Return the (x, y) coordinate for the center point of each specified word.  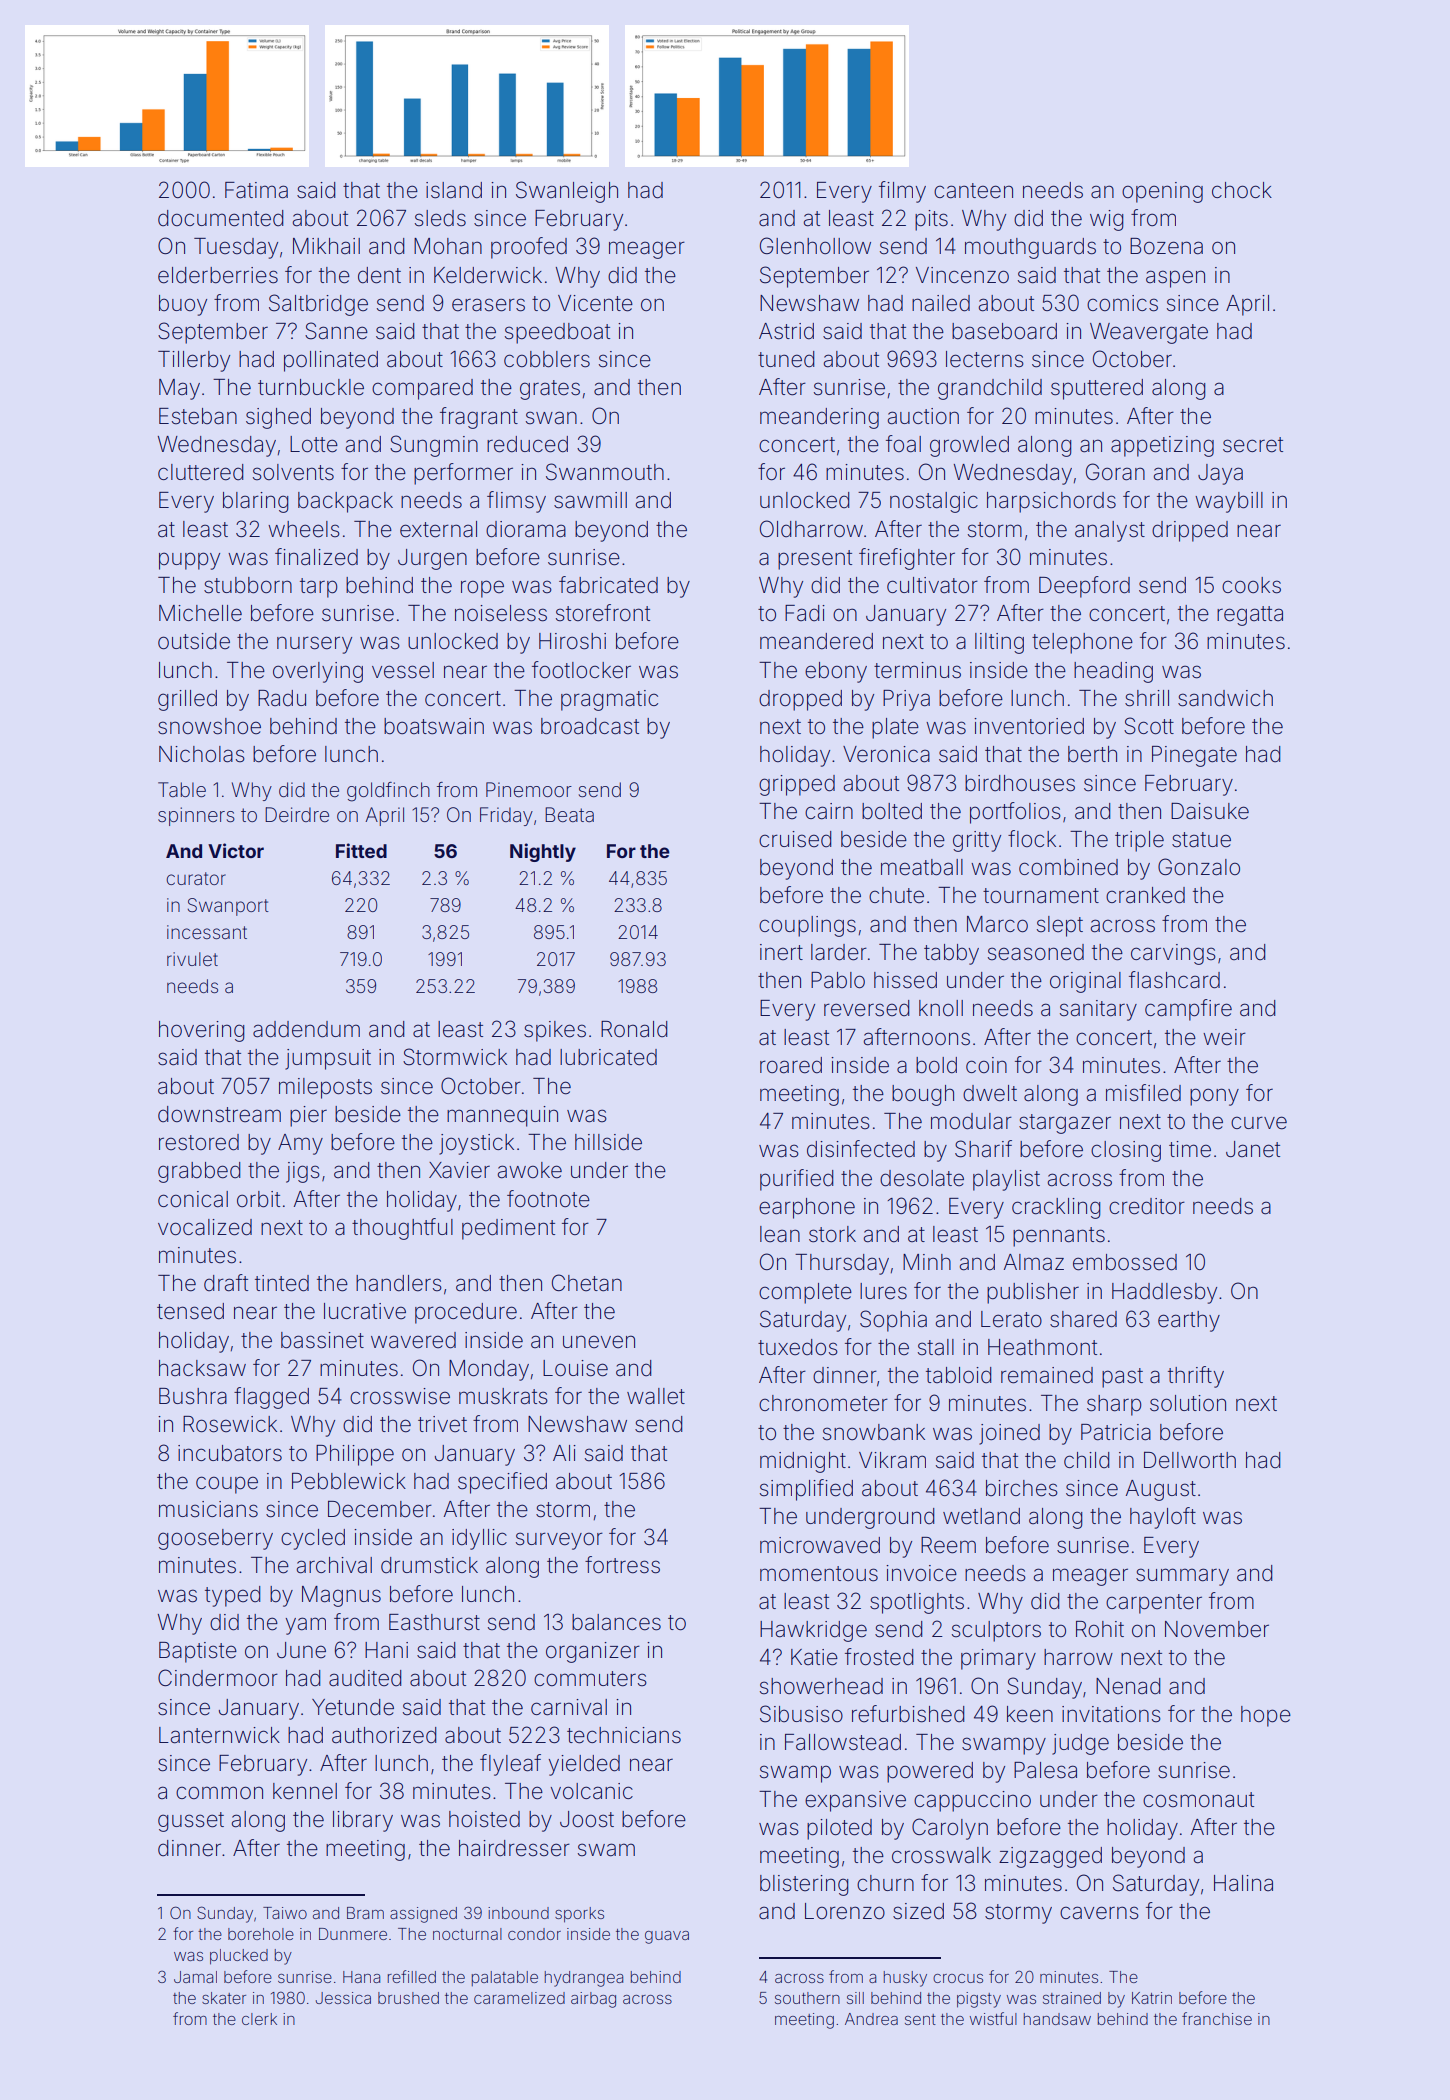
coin (986, 1065)
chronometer (823, 1403)
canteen (973, 191)
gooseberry (215, 1539)
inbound (518, 1913)
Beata (569, 814)
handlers (399, 1283)
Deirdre (297, 814)
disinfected (861, 1149)
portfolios (1015, 813)
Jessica (343, 1998)
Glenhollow (815, 246)
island (454, 190)
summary (1182, 1577)
